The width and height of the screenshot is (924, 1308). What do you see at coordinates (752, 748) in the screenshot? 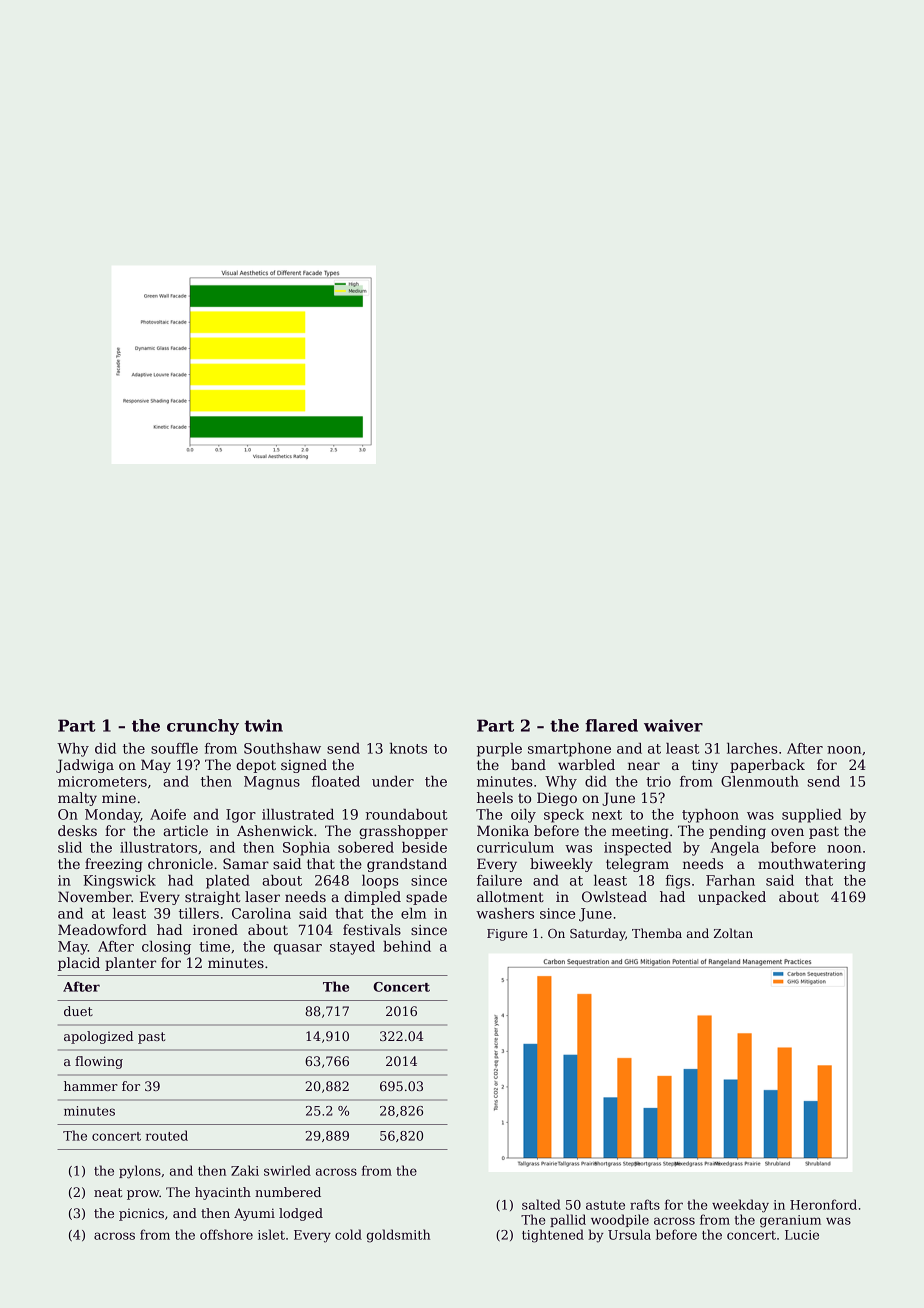
I see `larches` at bounding box center [752, 748].
